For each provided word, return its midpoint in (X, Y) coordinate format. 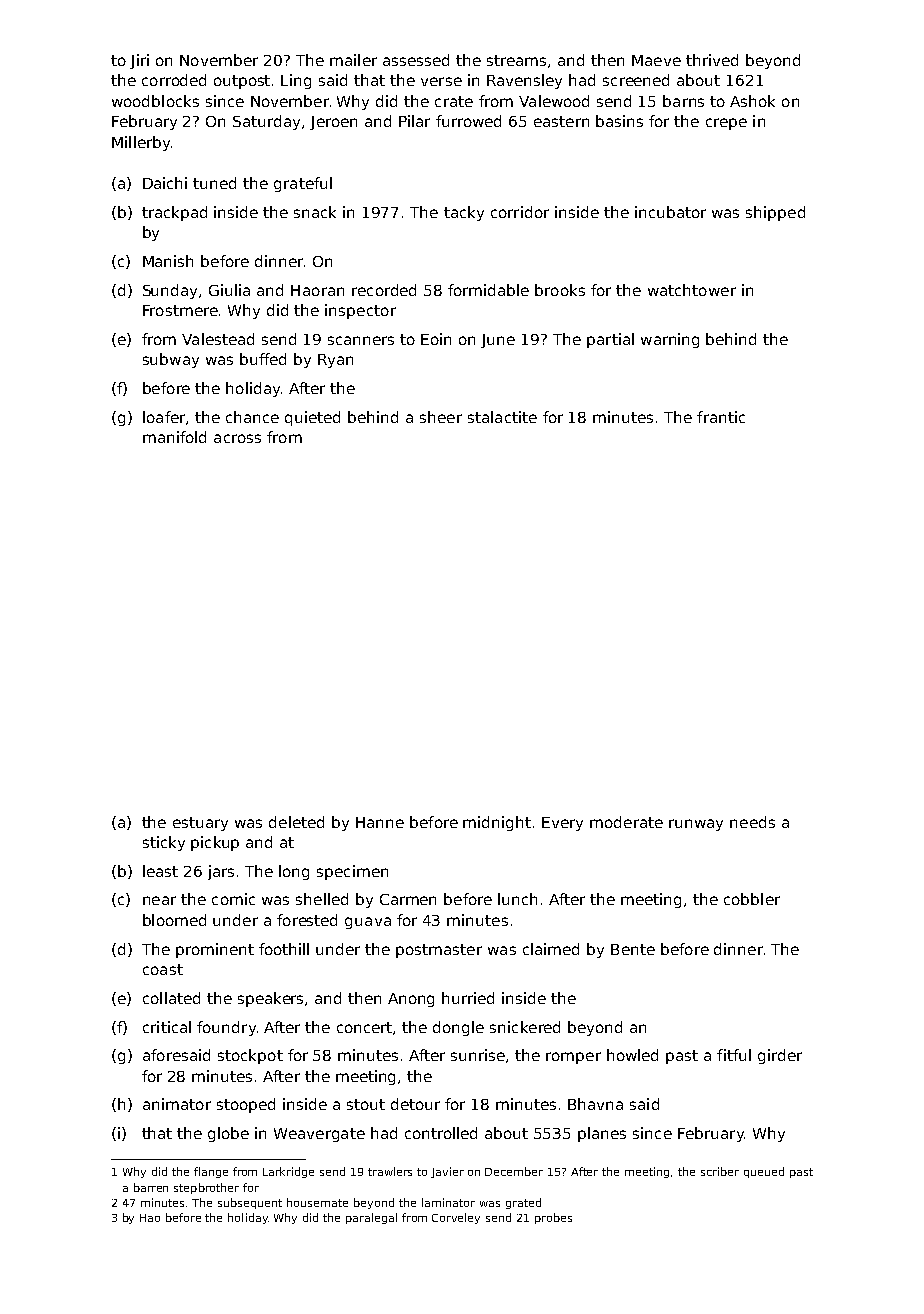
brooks (560, 290)
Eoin (436, 339)
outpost (242, 82)
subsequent (250, 1203)
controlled (441, 1133)
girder (780, 1056)
